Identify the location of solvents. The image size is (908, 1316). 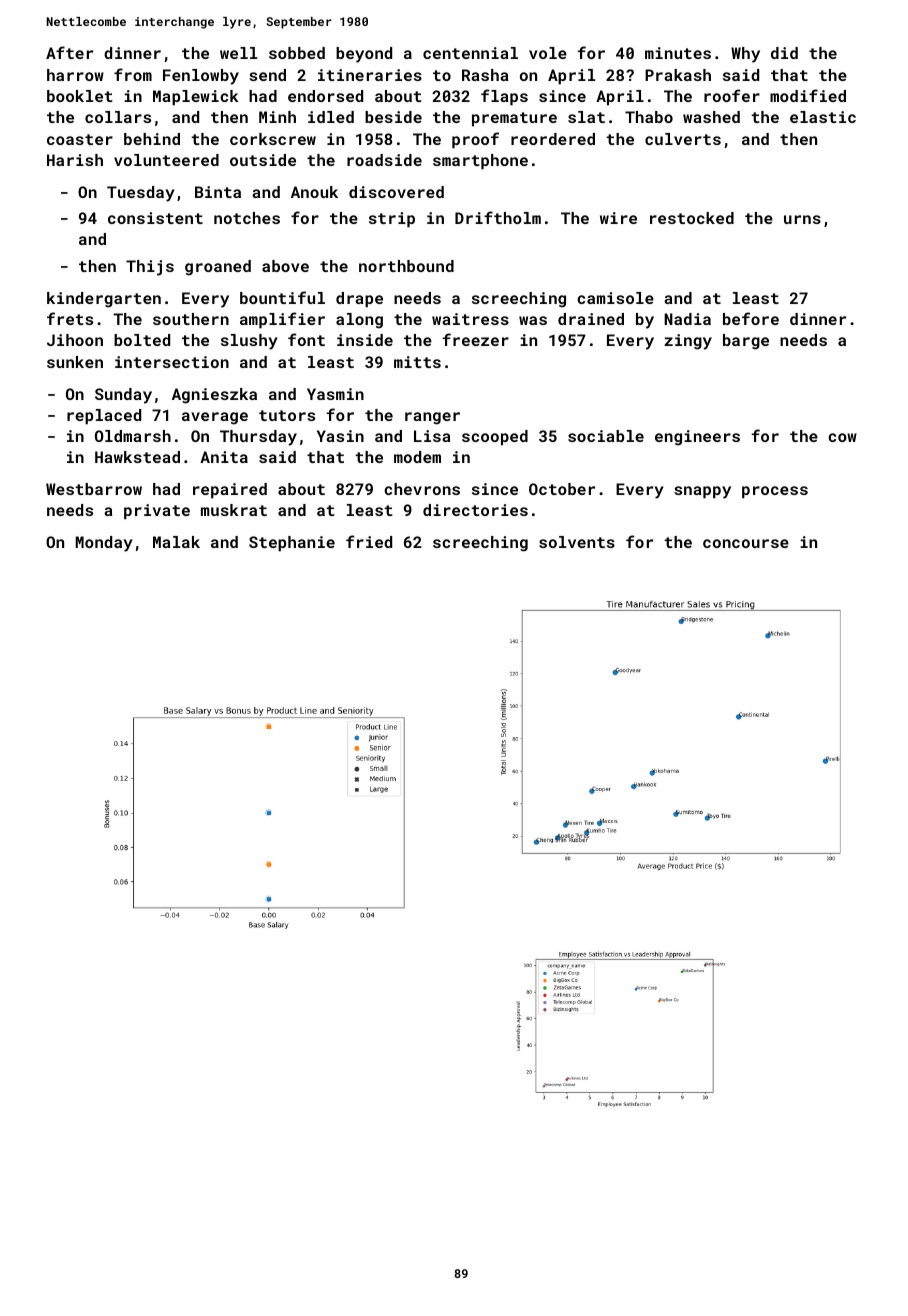
(577, 542).
